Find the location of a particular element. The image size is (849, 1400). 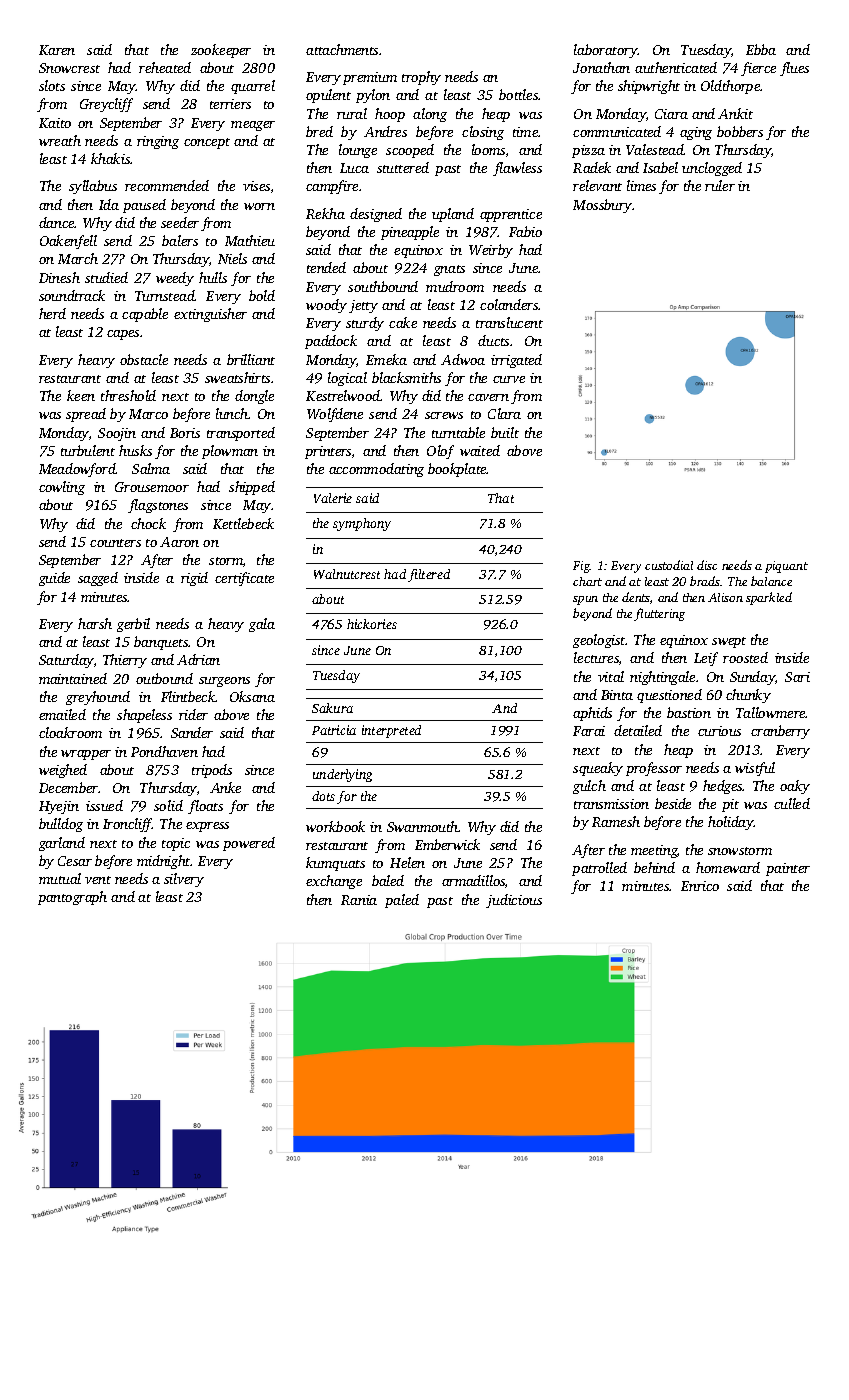

piquant is located at coordinates (786, 567).
